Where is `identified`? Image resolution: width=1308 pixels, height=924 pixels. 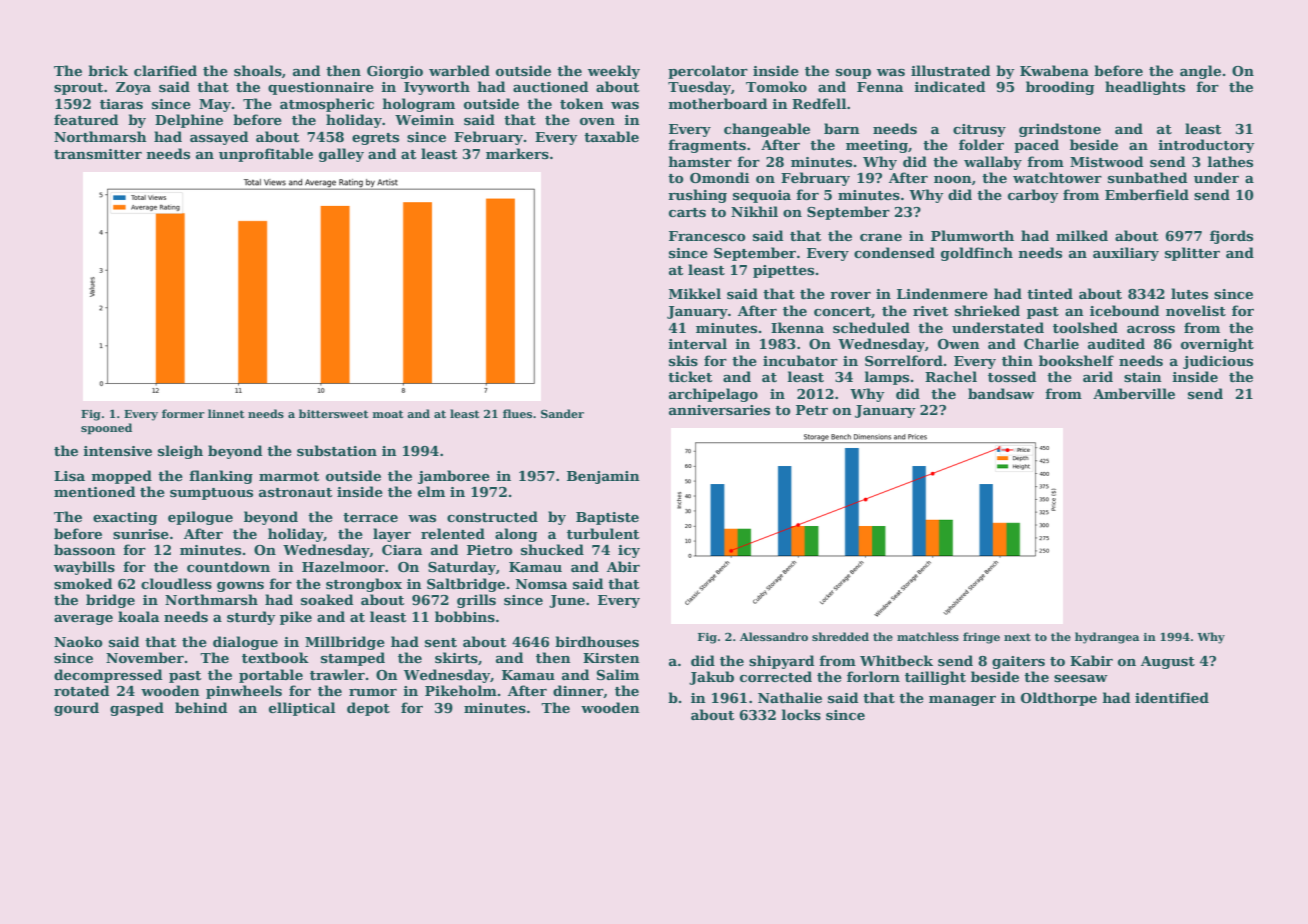
identified is located at coordinates (1172, 697).
